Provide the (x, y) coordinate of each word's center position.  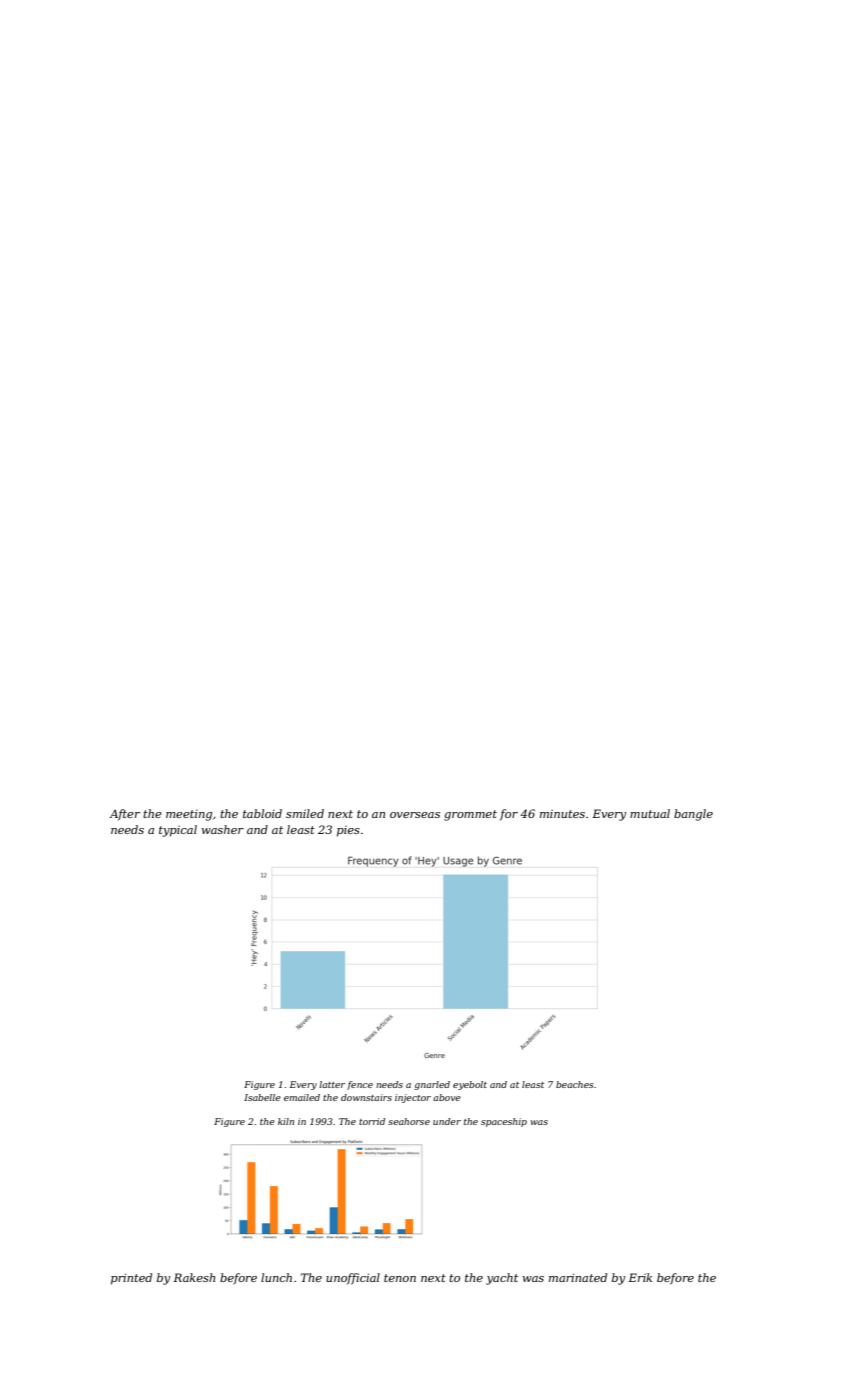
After (124, 815)
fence (360, 1085)
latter (332, 1084)
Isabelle (262, 1097)
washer (223, 829)
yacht (502, 1279)
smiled (305, 813)
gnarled (432, 1085)
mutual (650, 813)
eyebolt (470, 1085)
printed (131, 1279)
